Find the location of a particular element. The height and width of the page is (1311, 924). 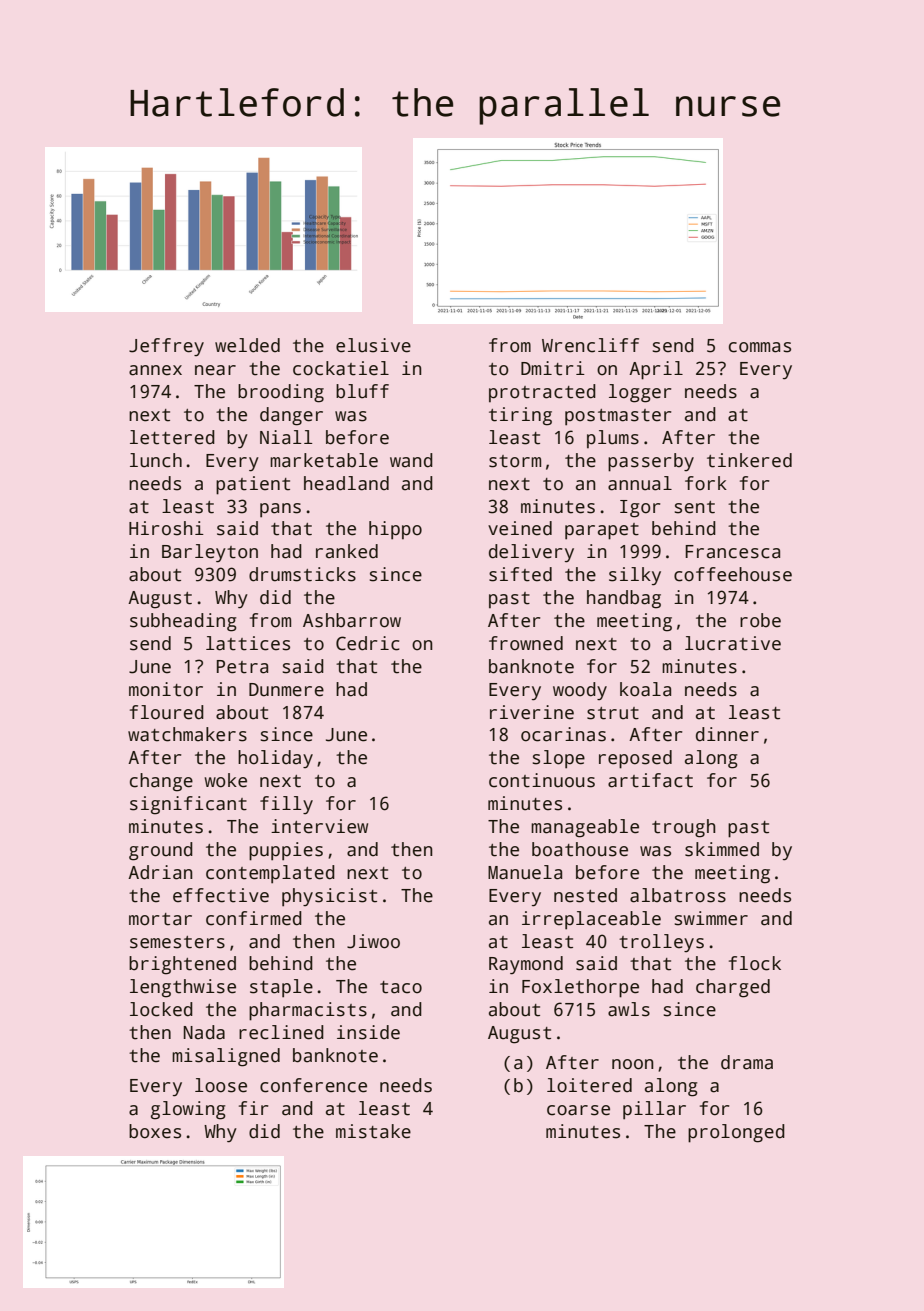

boxes is located at coordinates (155, 1131).
